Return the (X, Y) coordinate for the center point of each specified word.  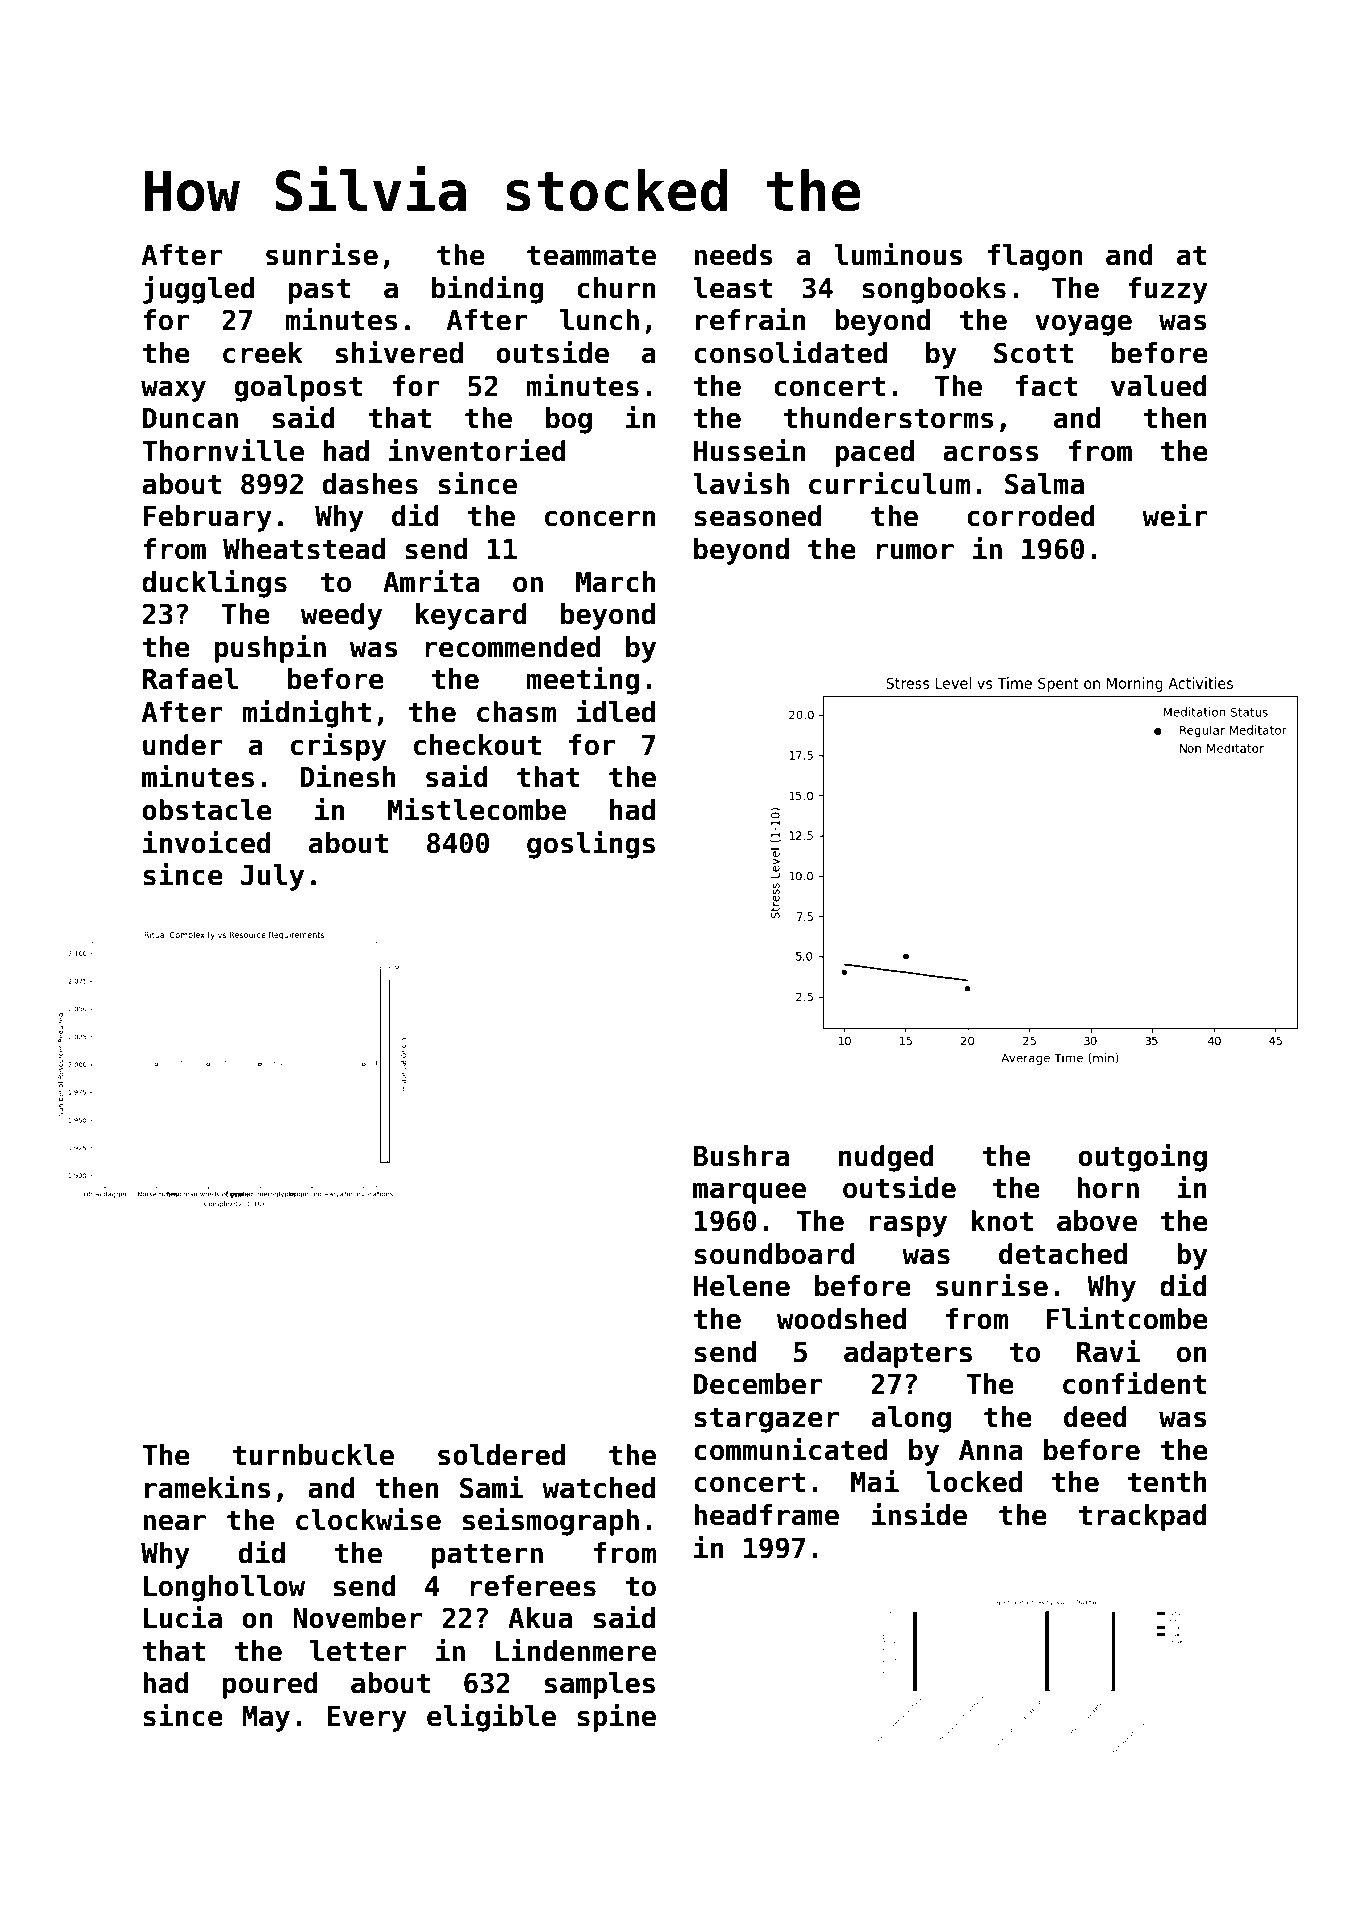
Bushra (741, 1156)
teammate (591, 256)
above (1097, 1221)
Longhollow (224, 1588)
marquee (749, 1193)
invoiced (207, 842)
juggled (198, 290)
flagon (1035, 257)
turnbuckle (313, 1455)
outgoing (1142, 1158)
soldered (501, 1455)
